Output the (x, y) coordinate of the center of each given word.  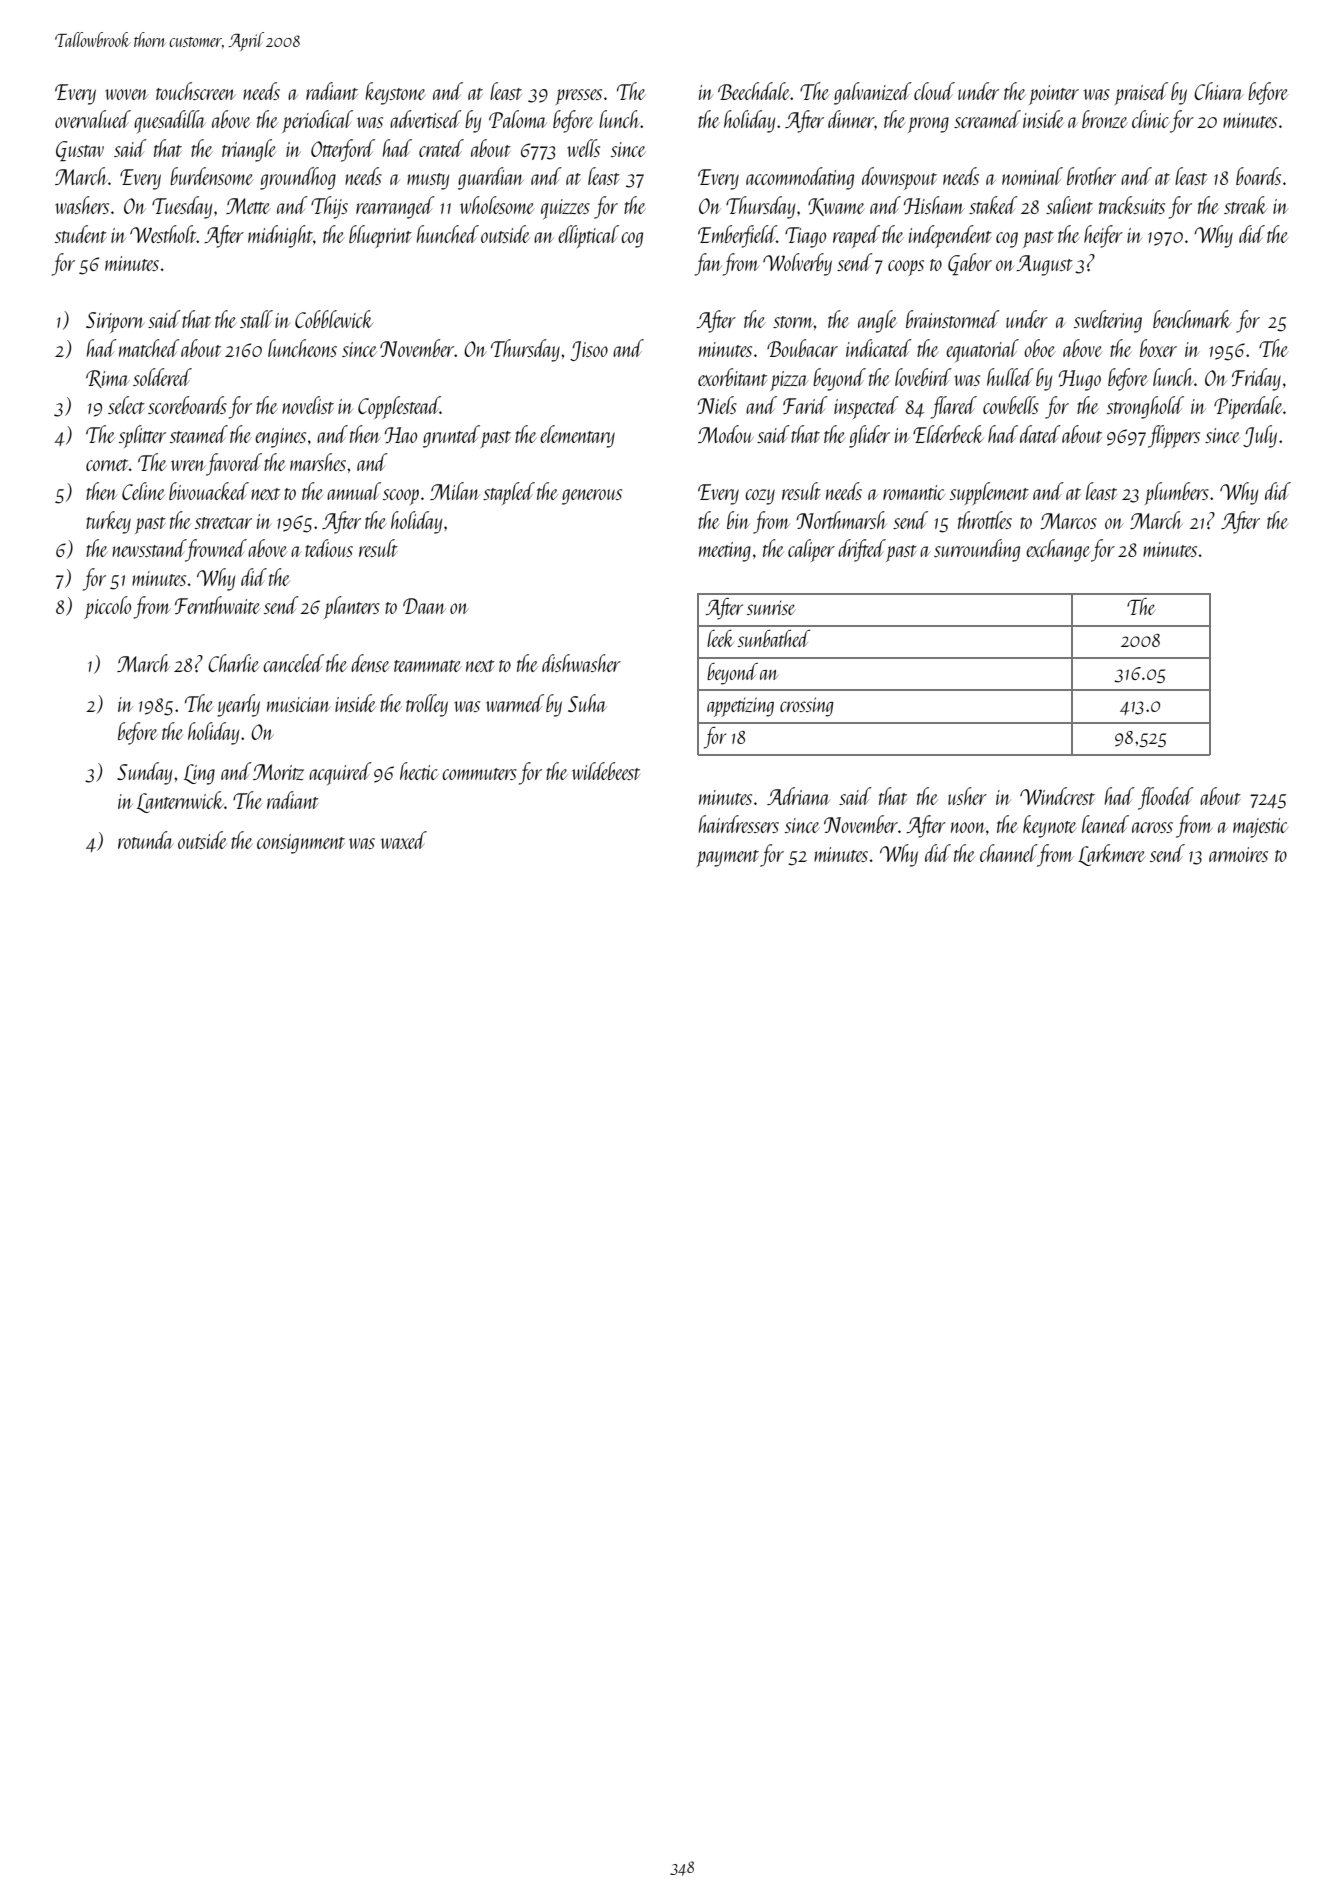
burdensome (212, 176)
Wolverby (797, 264)
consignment (301, 844)
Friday (1256, 379)
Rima (107, 379)
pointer (1054, 95)
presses (579, 97)
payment (728, 858)
